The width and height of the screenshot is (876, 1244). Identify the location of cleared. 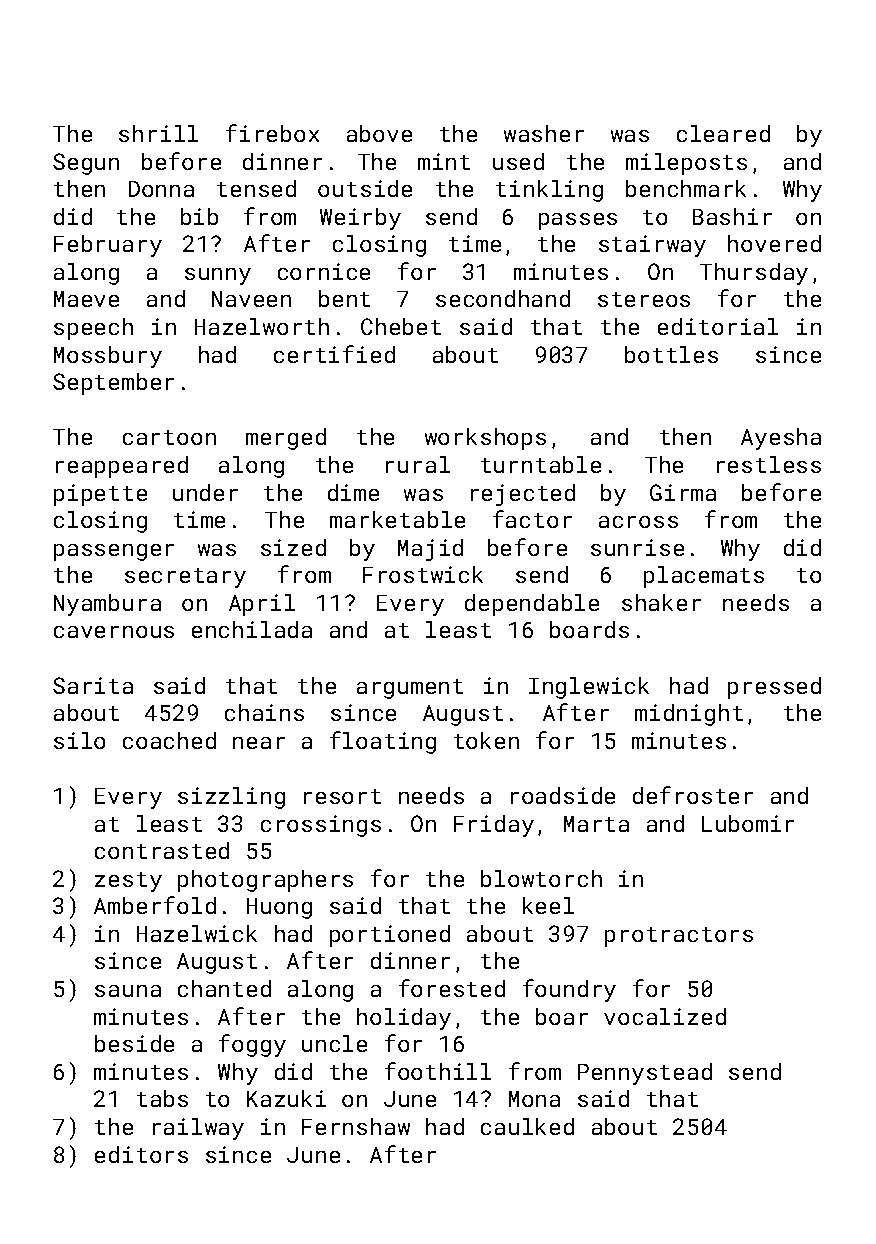
(723, 133).
